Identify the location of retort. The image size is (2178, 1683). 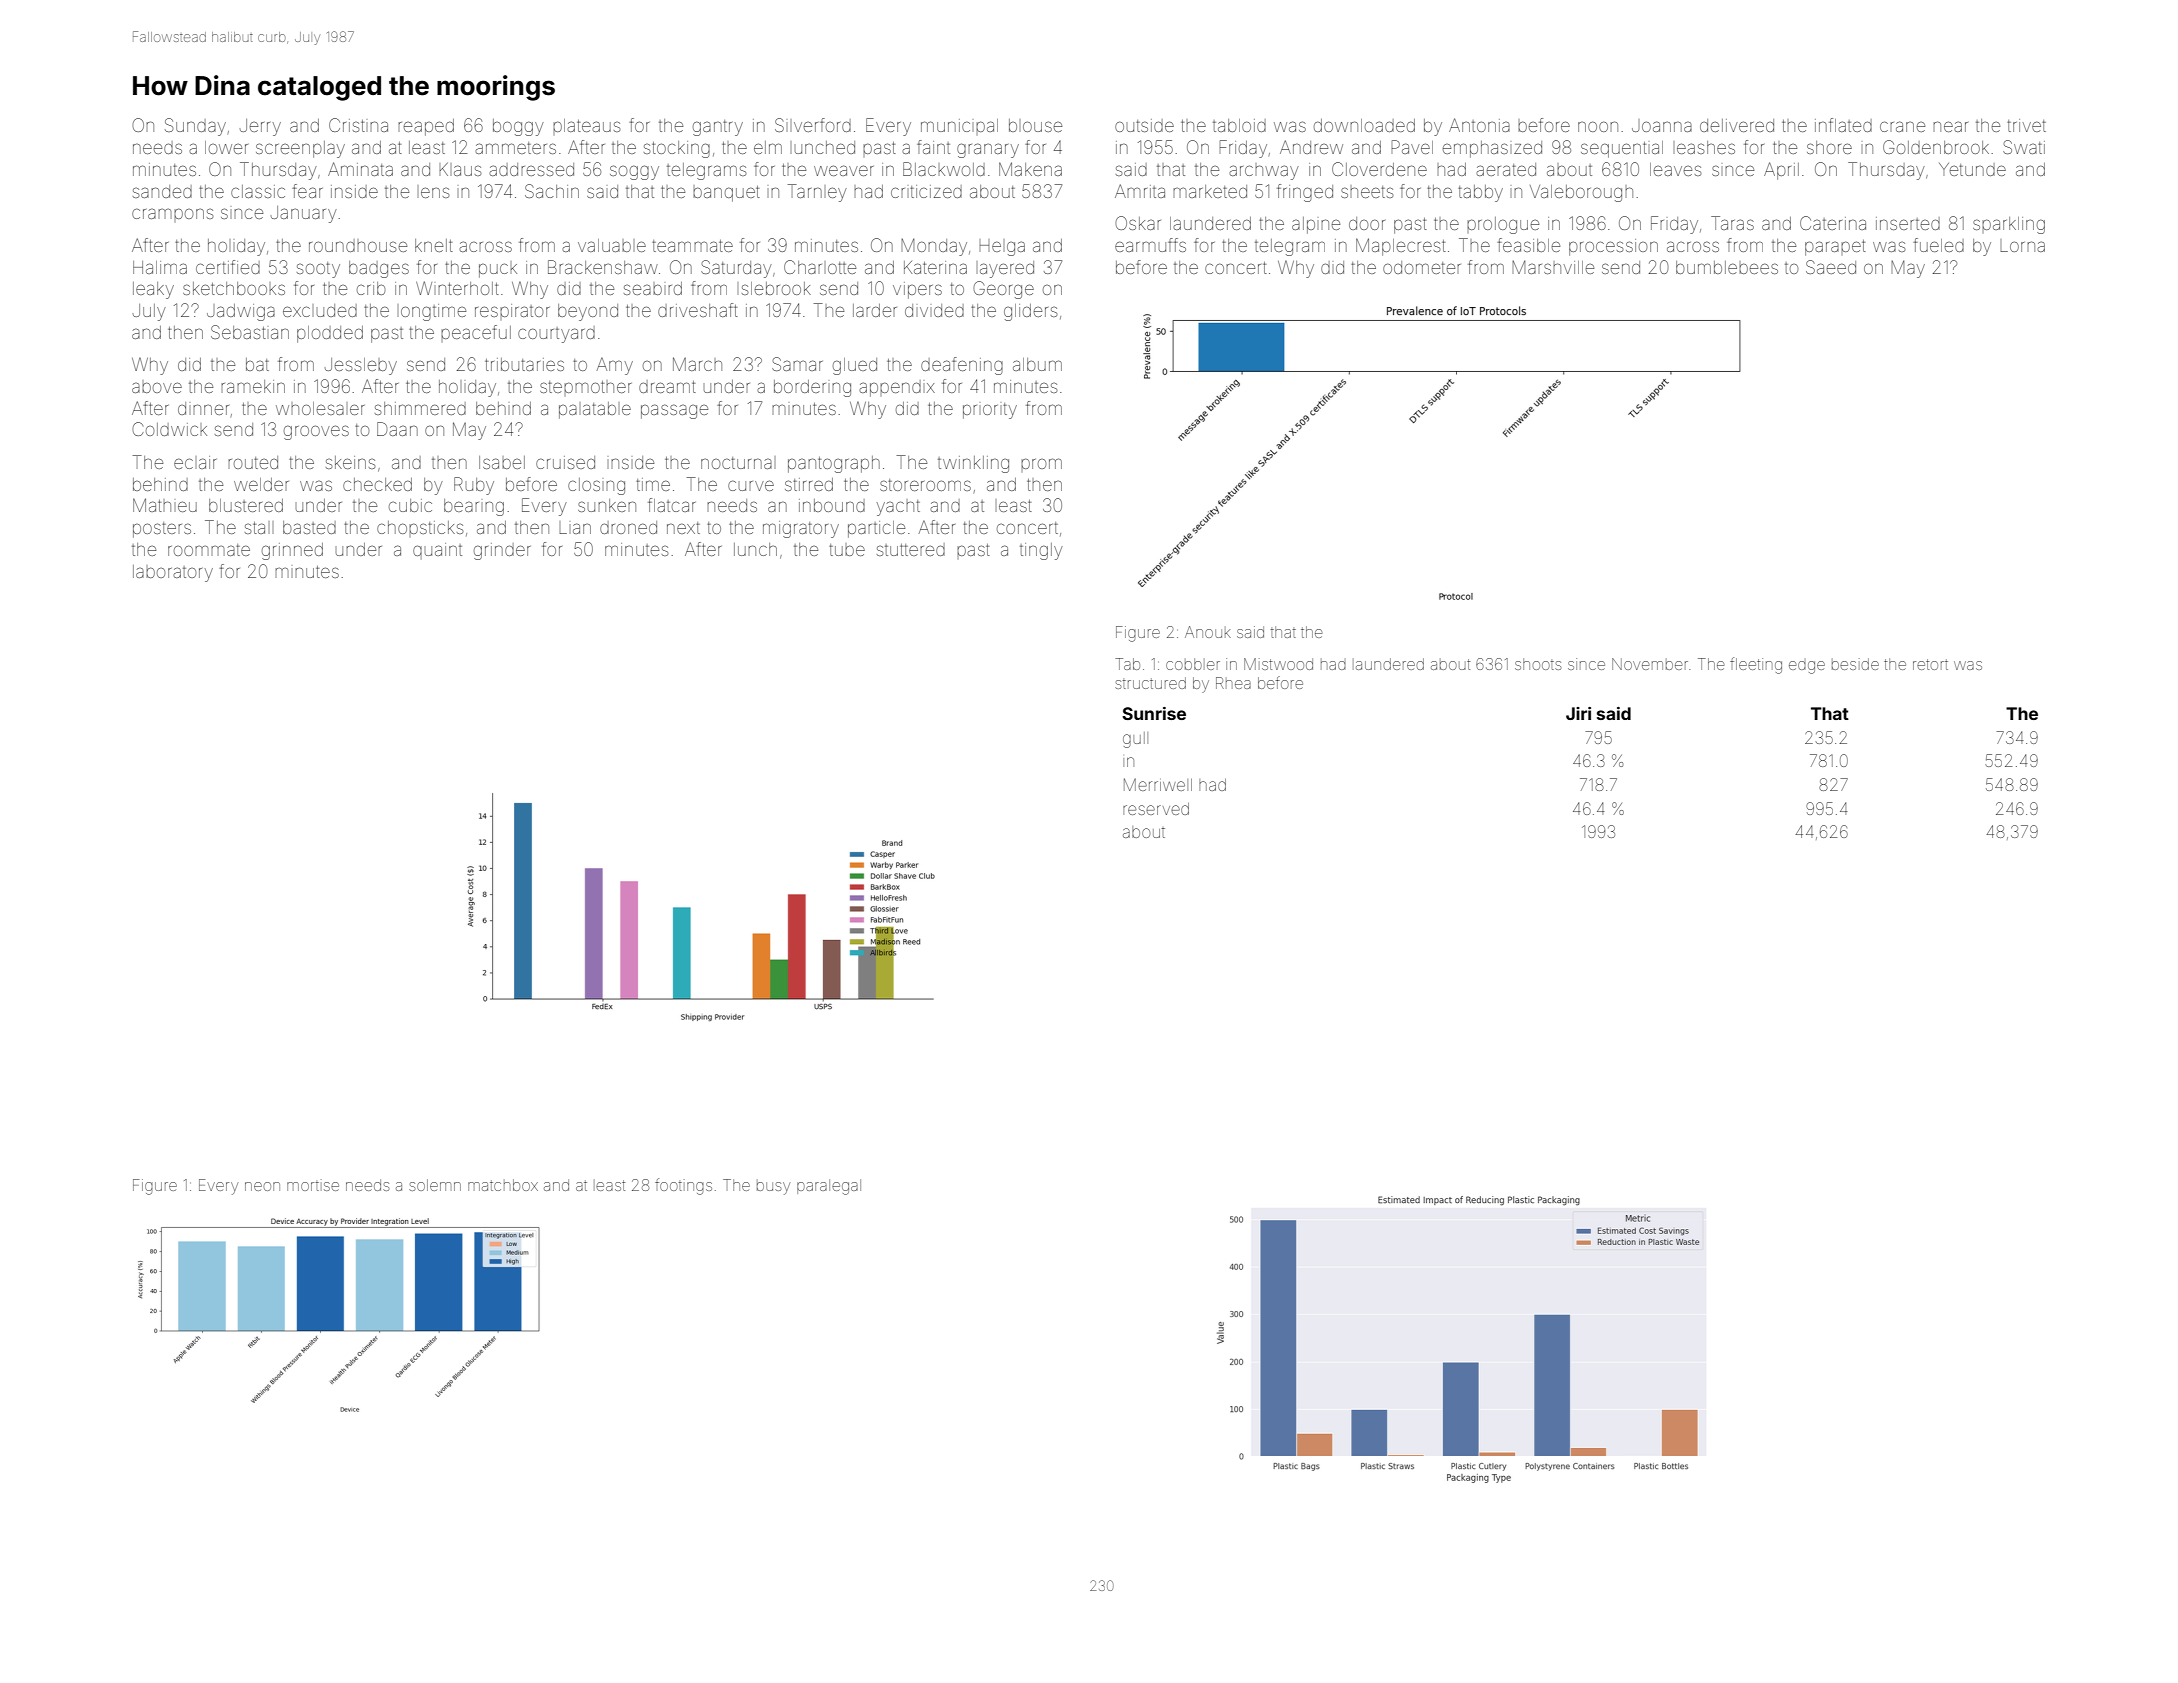
(1930, 664).
